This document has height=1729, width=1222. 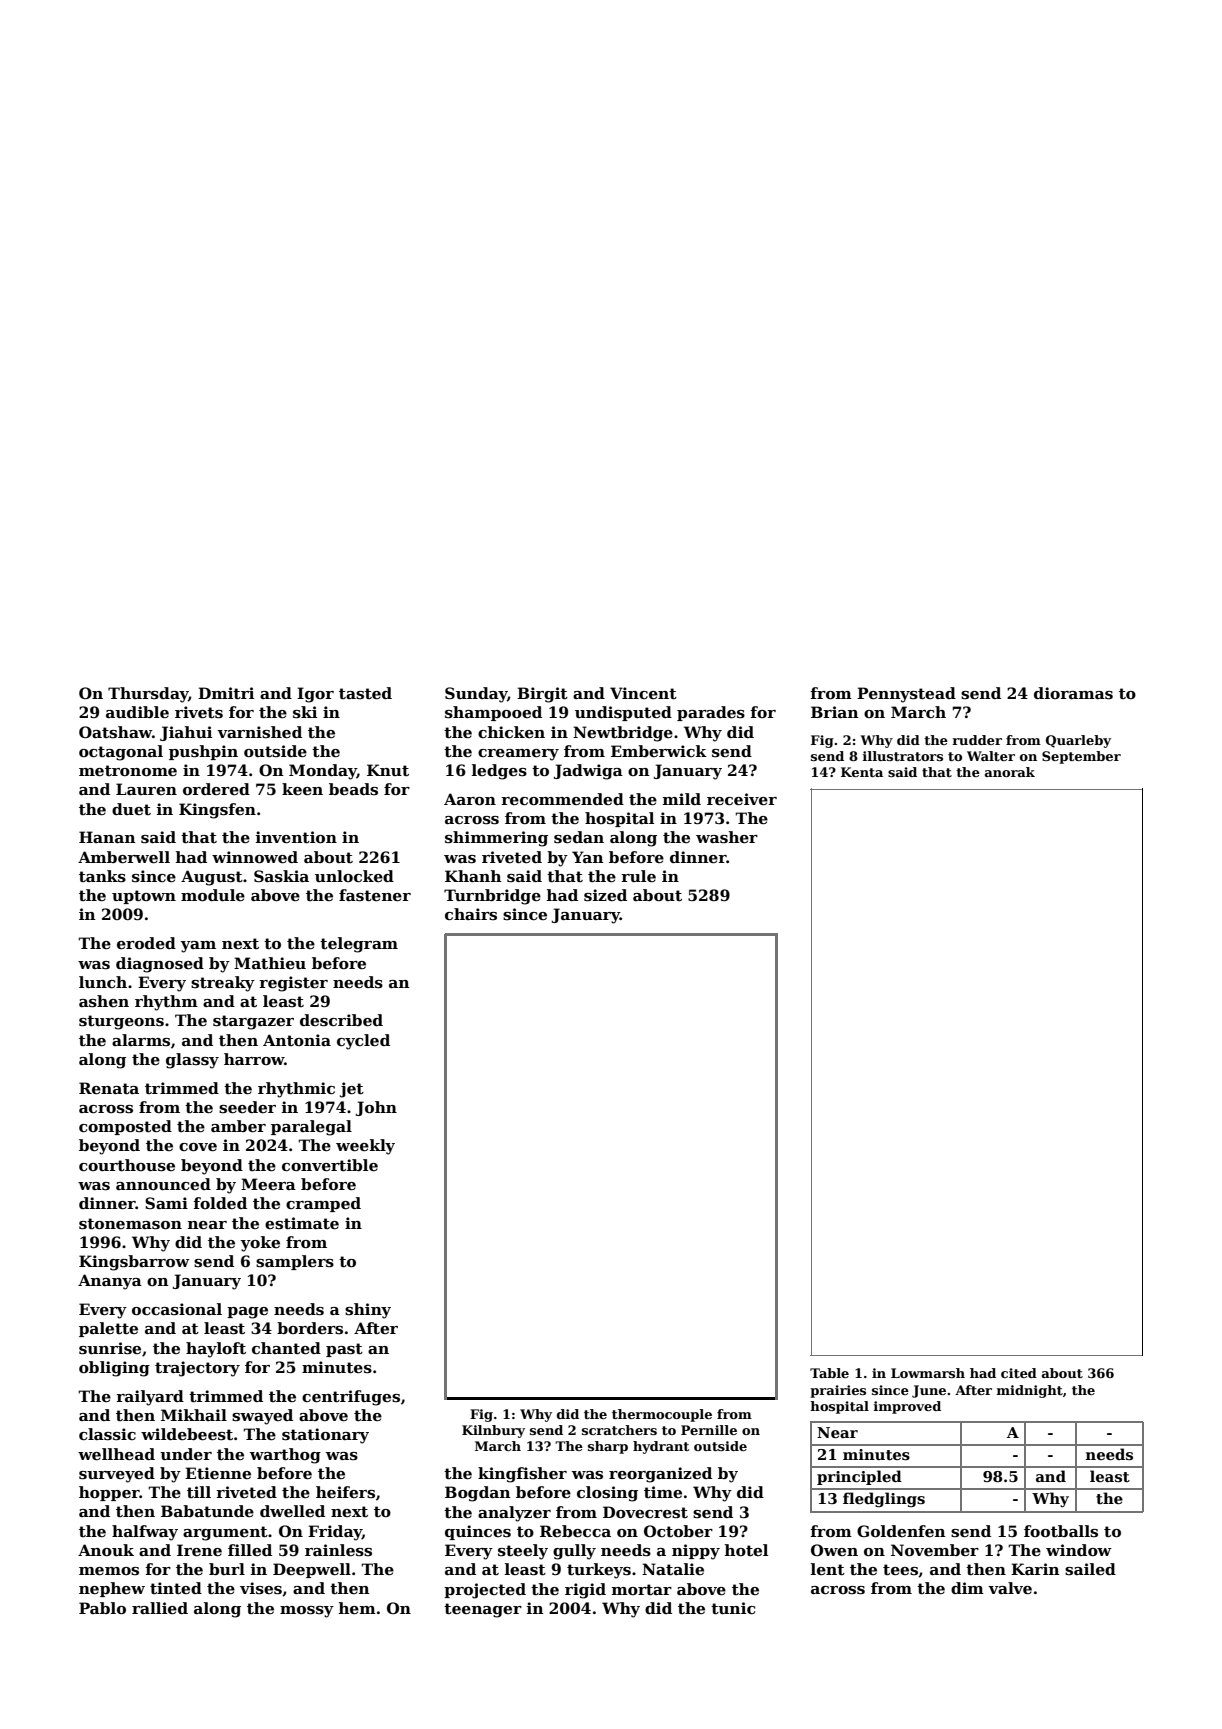 What do you see at coordinates (352, 1090) in the document?
I see `jet` at bounding box center [352, 1090].
